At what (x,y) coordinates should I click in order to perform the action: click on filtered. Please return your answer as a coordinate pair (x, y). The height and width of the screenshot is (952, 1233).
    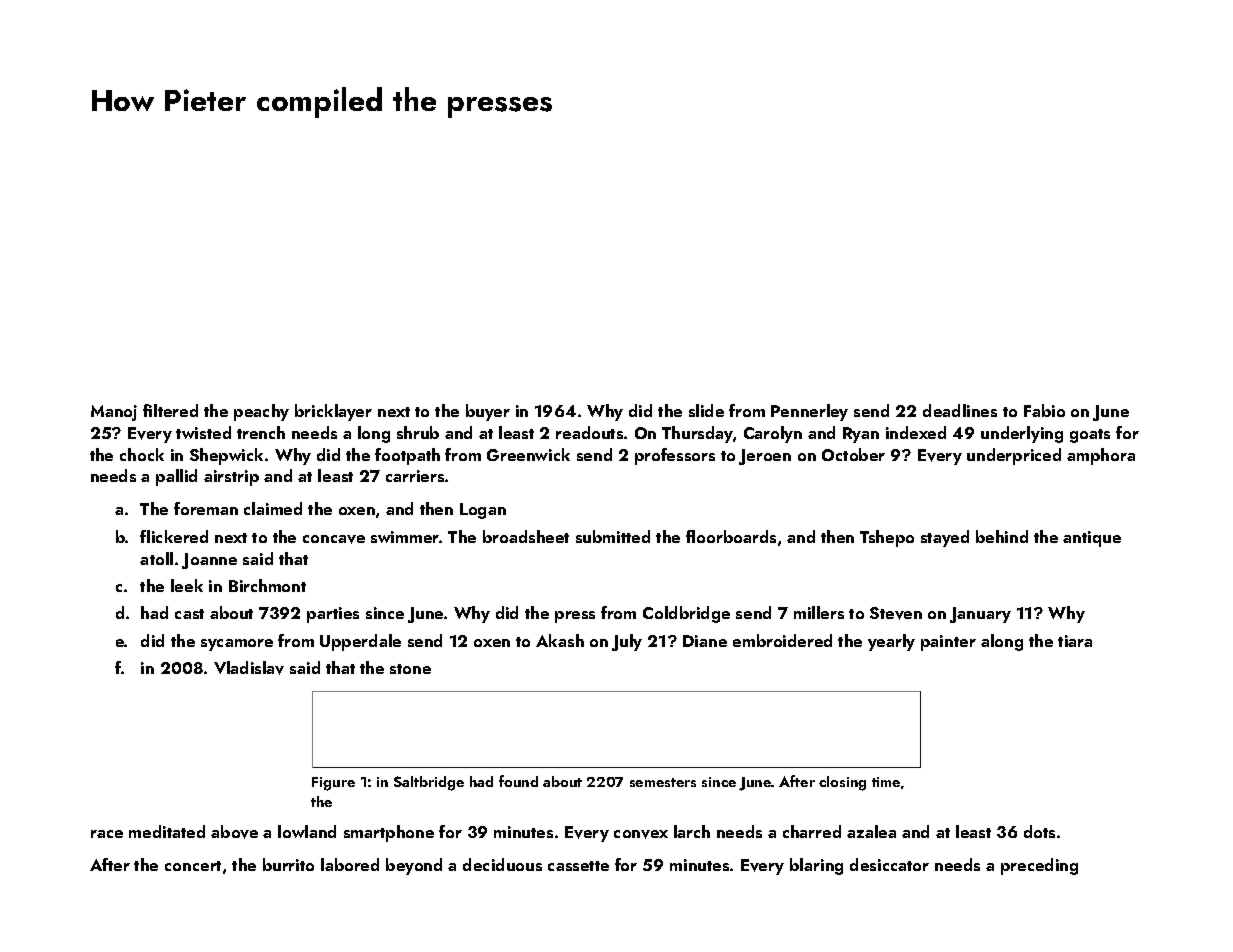
    Looking at the image, I should click on (170, 410).
